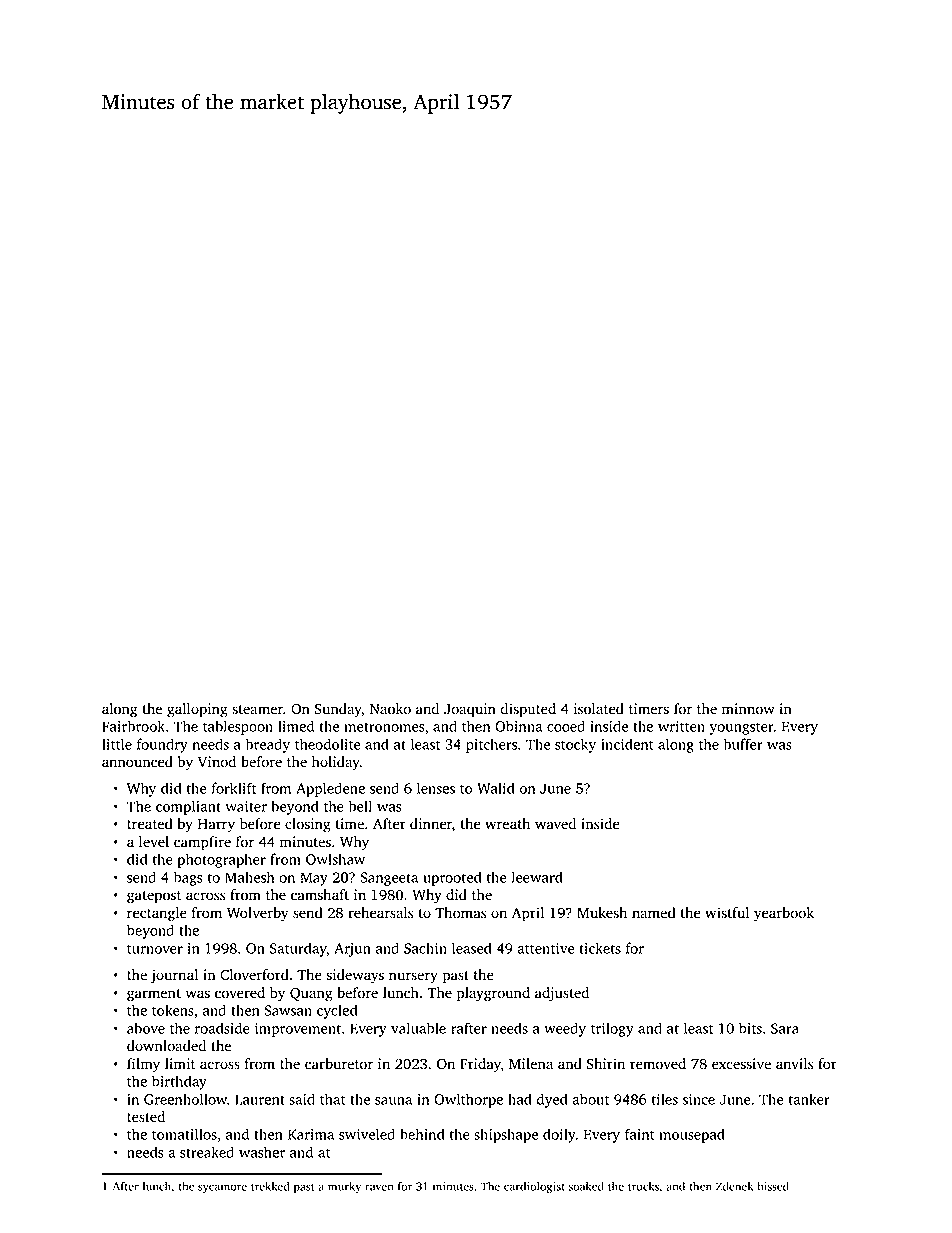  I want to click on leeward, so click(537, 877).
